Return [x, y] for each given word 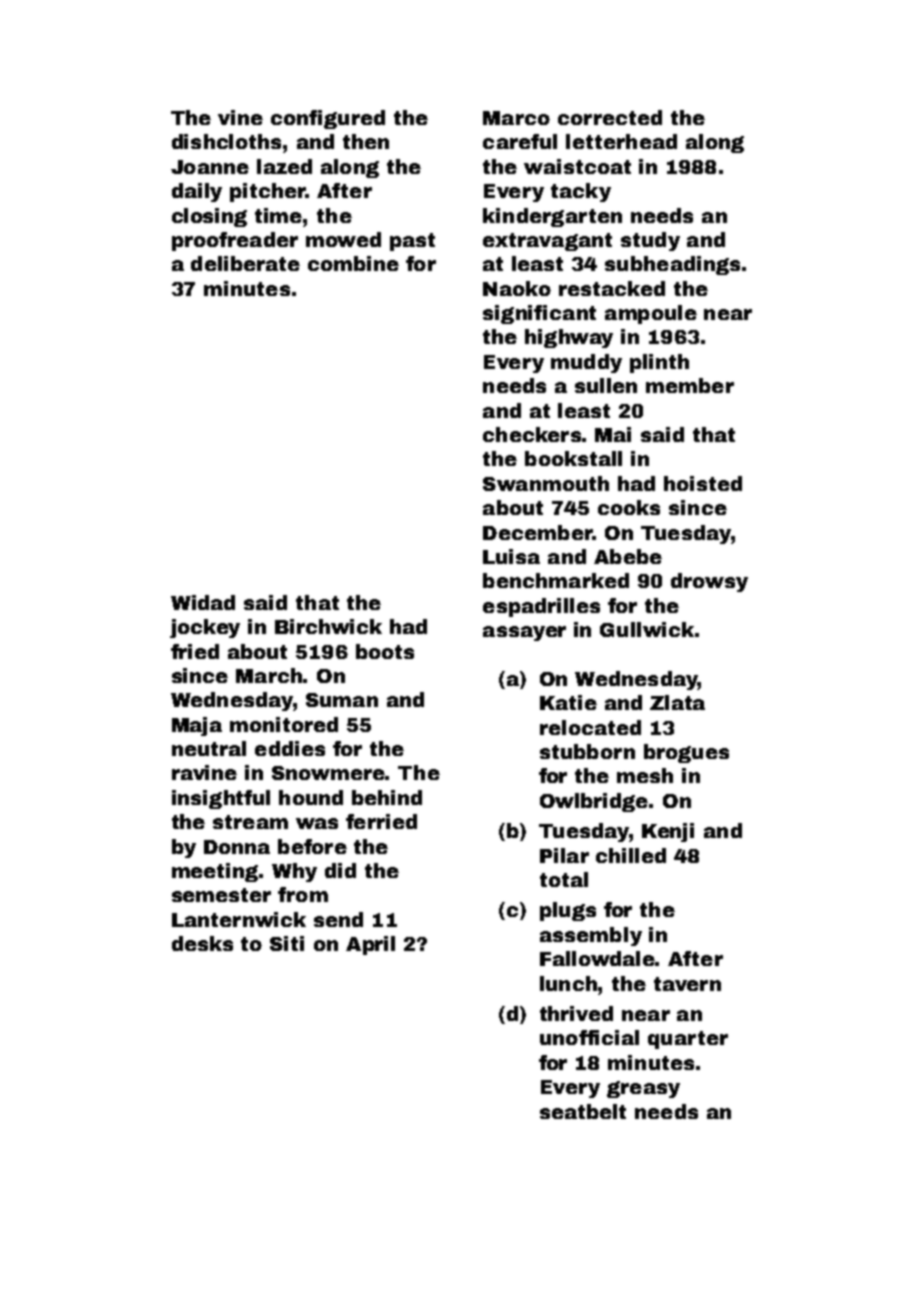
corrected [610, 117]
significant [539, 314]
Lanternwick [239, 919]
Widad [203, 602]
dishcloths [226, 141]
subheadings [672, 265]
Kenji [668, 832]
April [370, 945]
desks [202, 943]
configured [328, 119]
